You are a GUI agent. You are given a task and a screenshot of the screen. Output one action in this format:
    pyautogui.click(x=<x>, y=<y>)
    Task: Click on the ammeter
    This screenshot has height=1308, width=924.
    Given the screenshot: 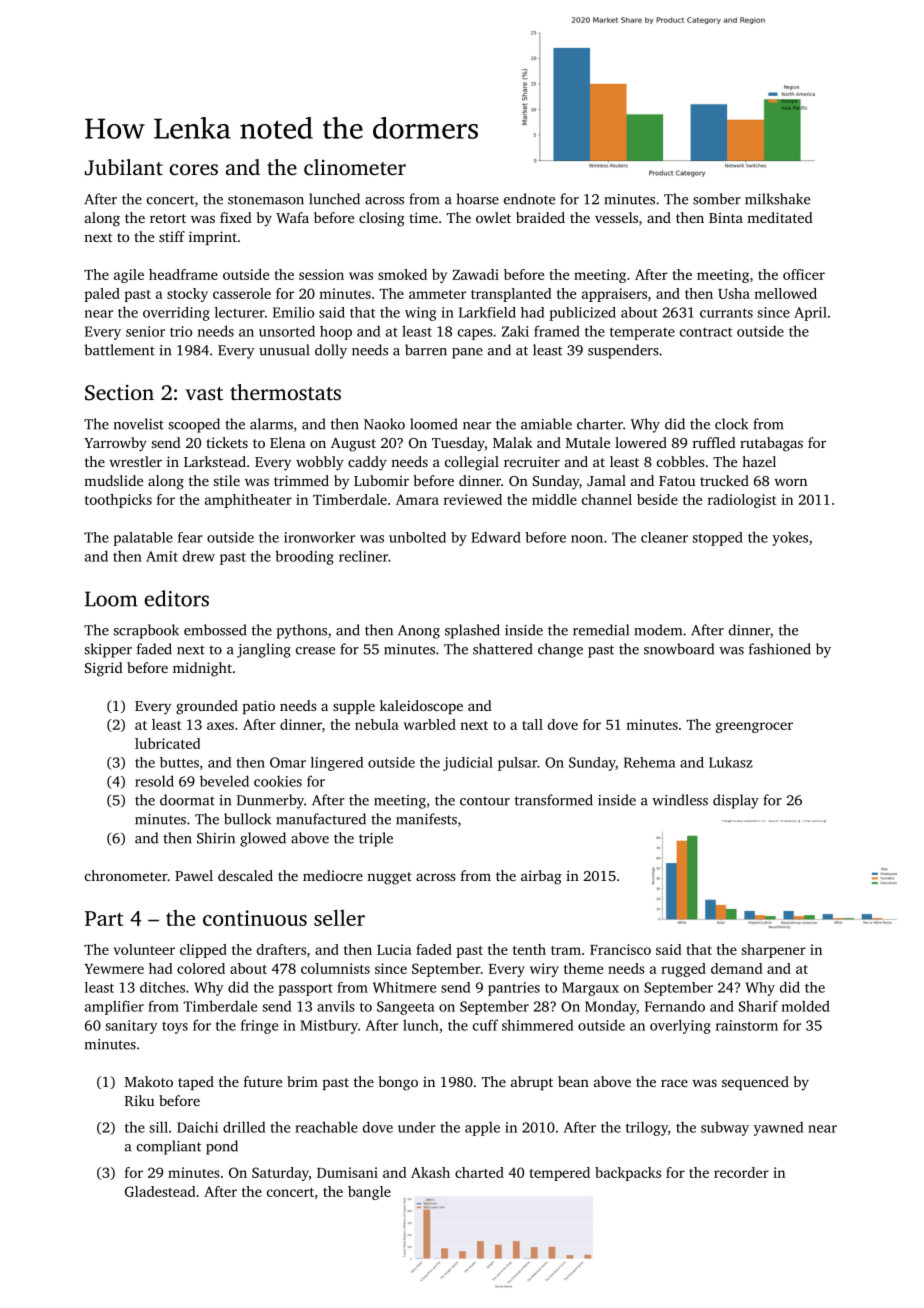 What is the action you would take?
    pyautogui.click(x=437, y=294)
